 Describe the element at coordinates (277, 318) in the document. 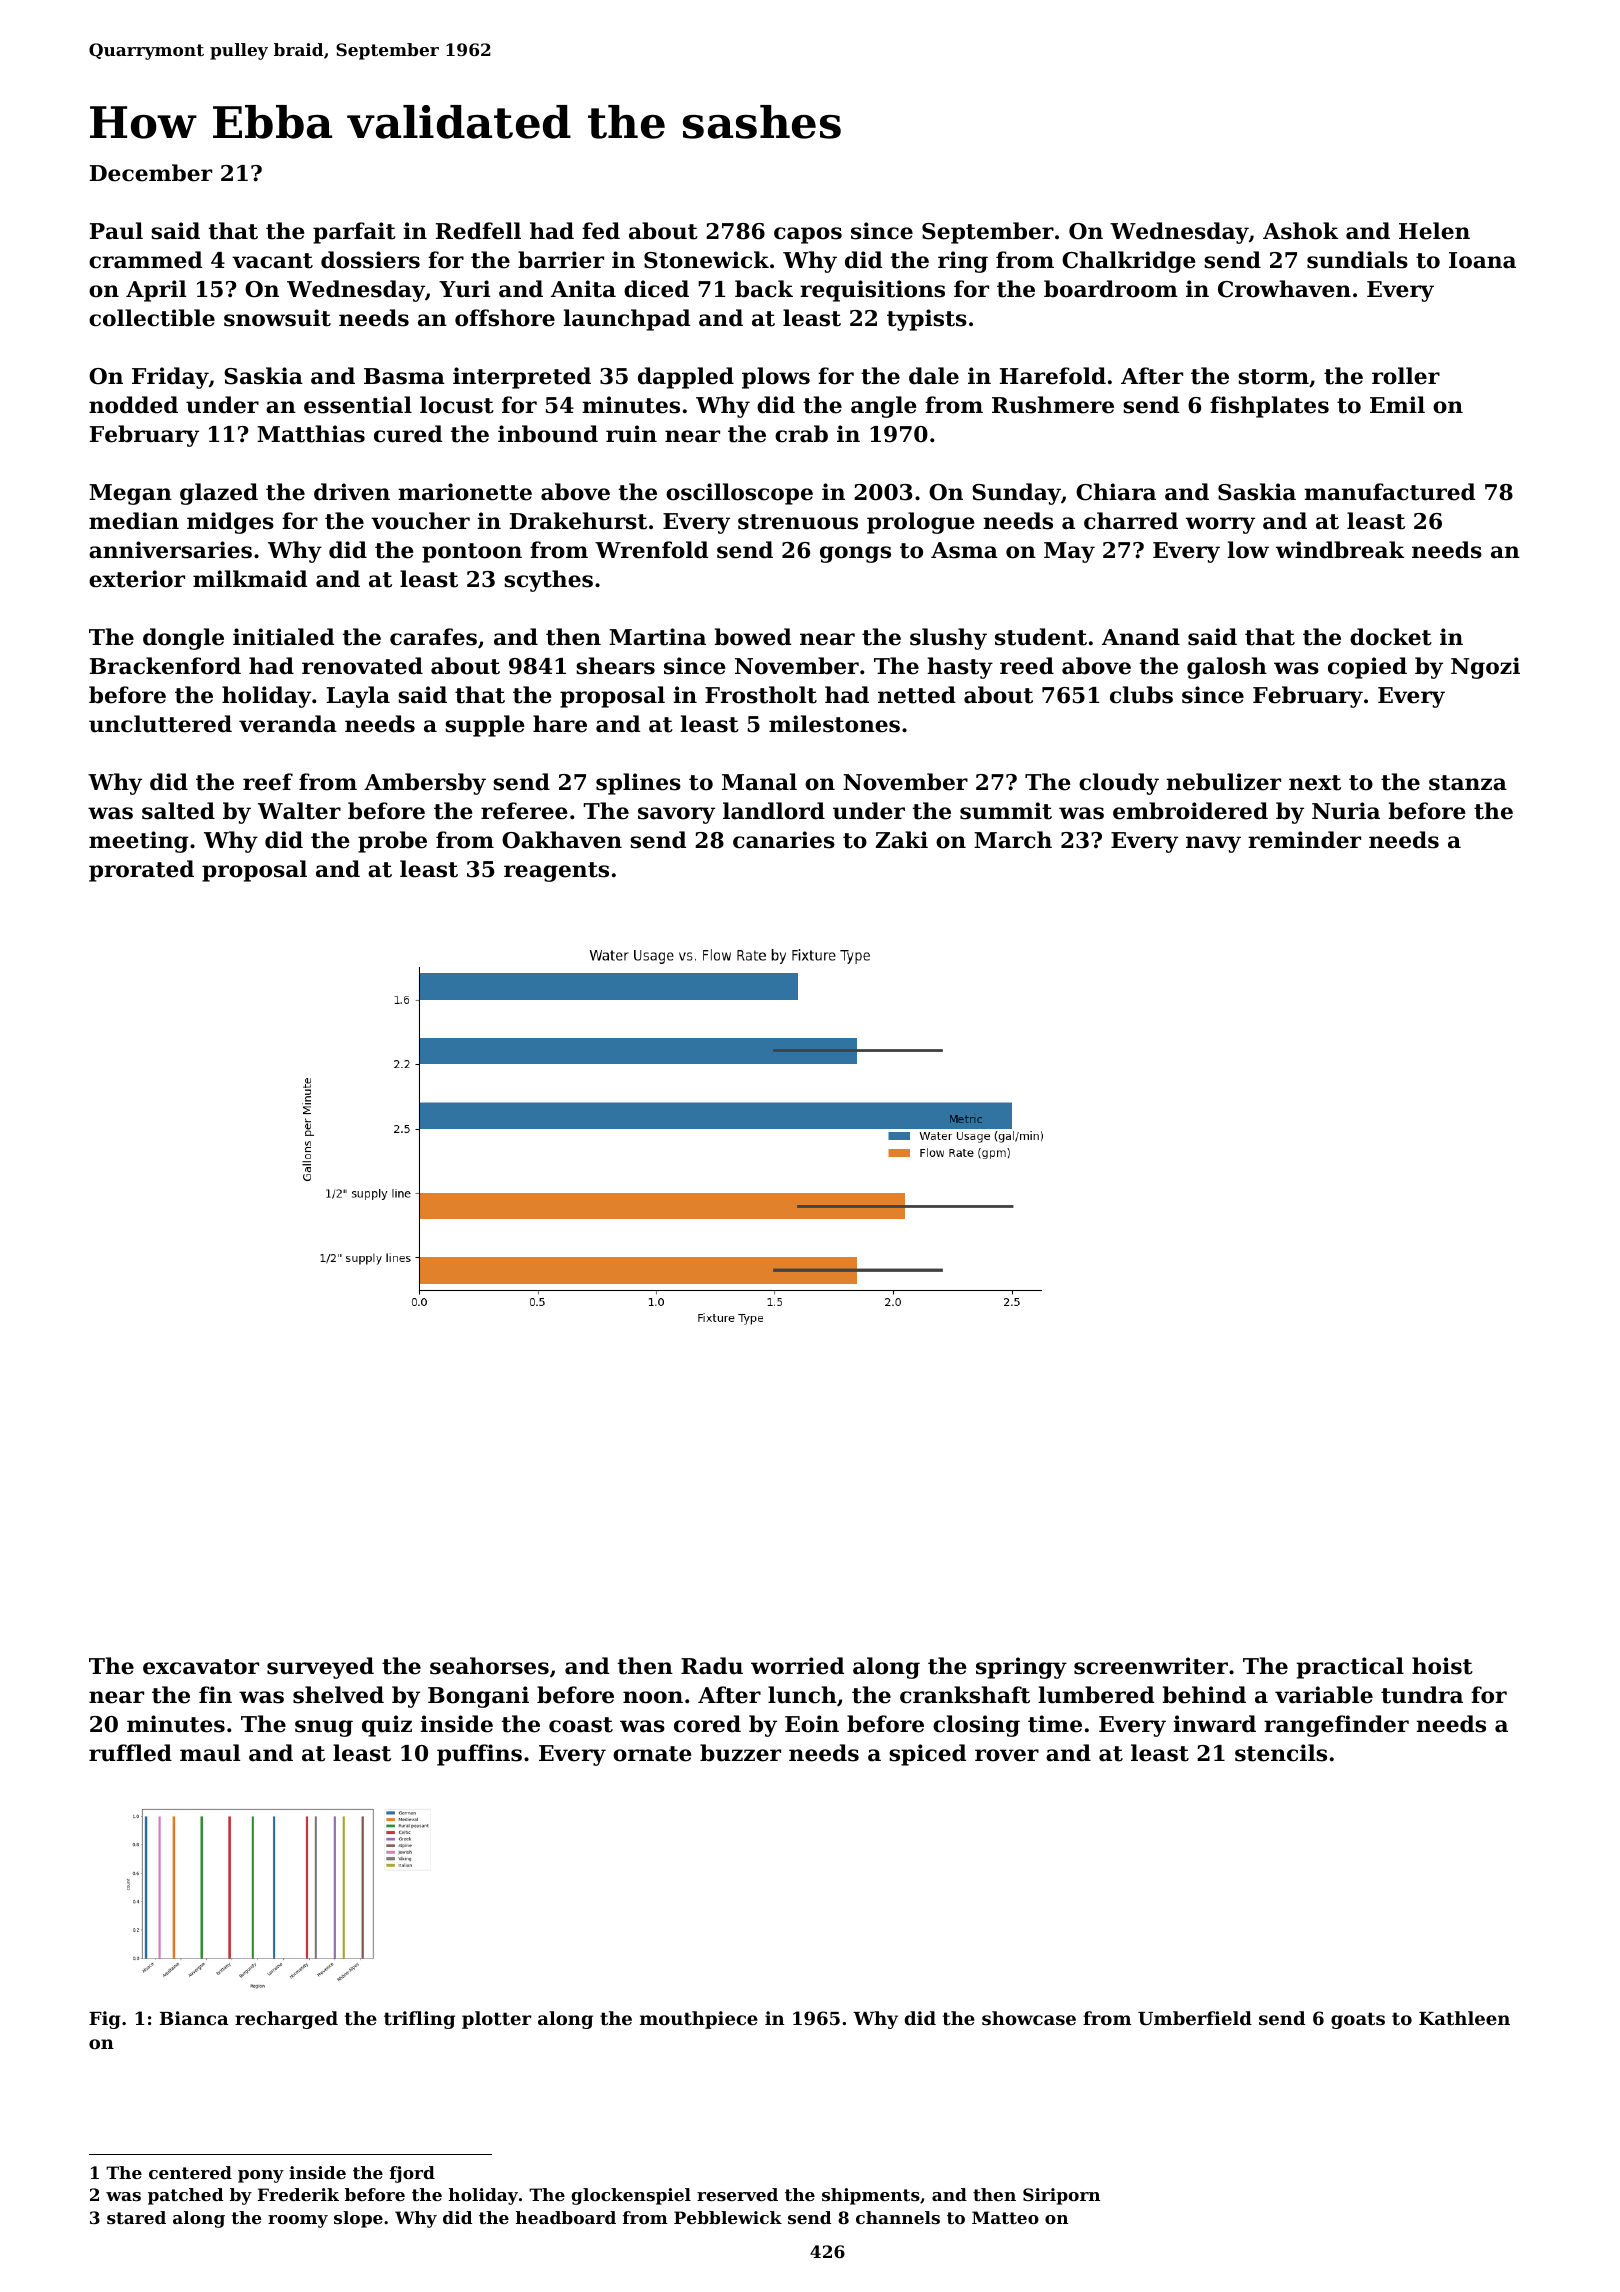

I see `snowsuit` at that location.
